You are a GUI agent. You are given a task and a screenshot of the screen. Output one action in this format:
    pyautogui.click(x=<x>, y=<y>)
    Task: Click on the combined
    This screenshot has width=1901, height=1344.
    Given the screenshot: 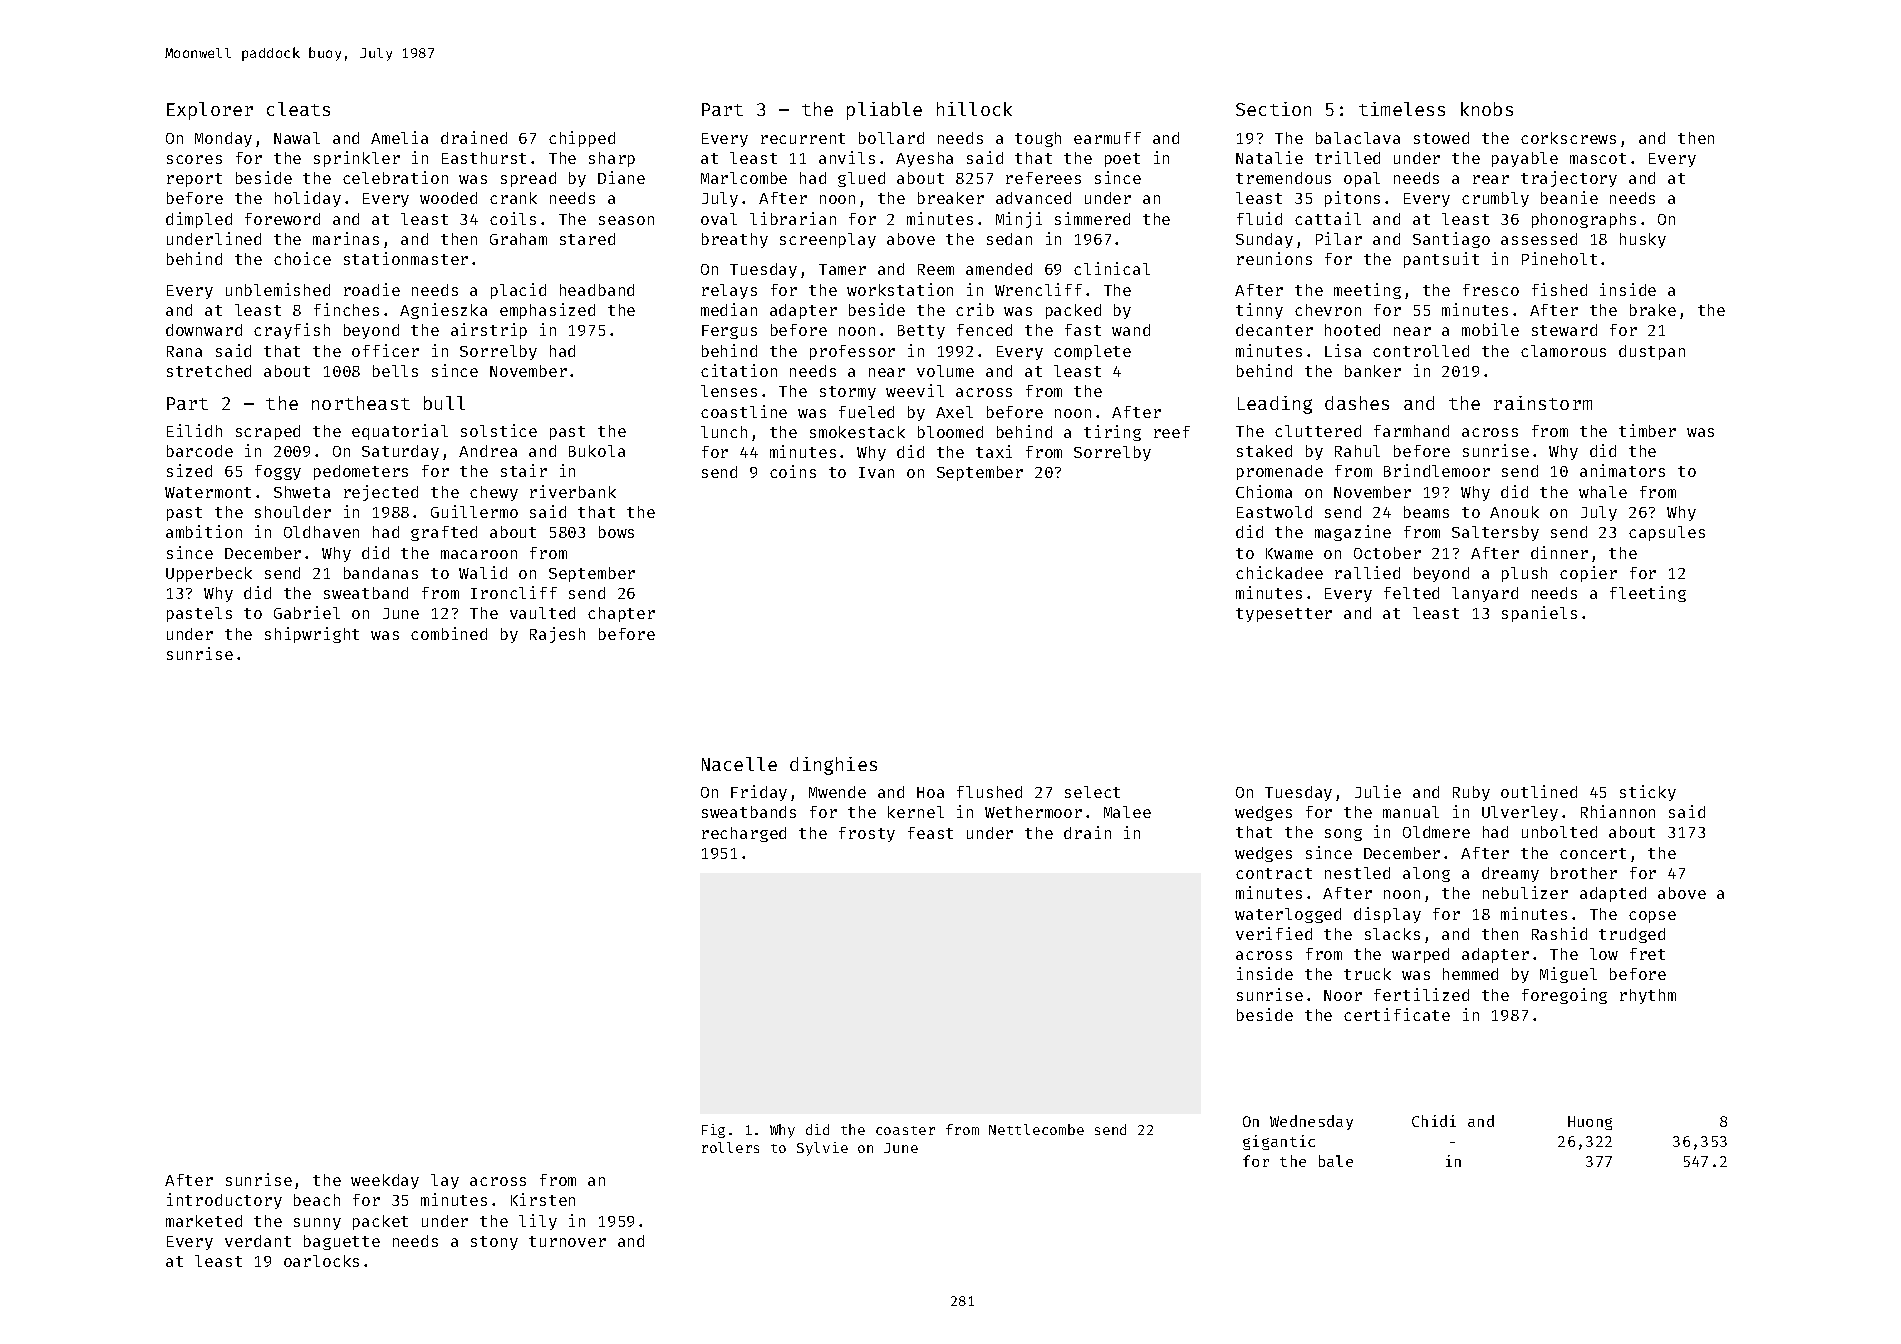 What is the action you would take?
    pyautogui.click(x=449, y=633)
